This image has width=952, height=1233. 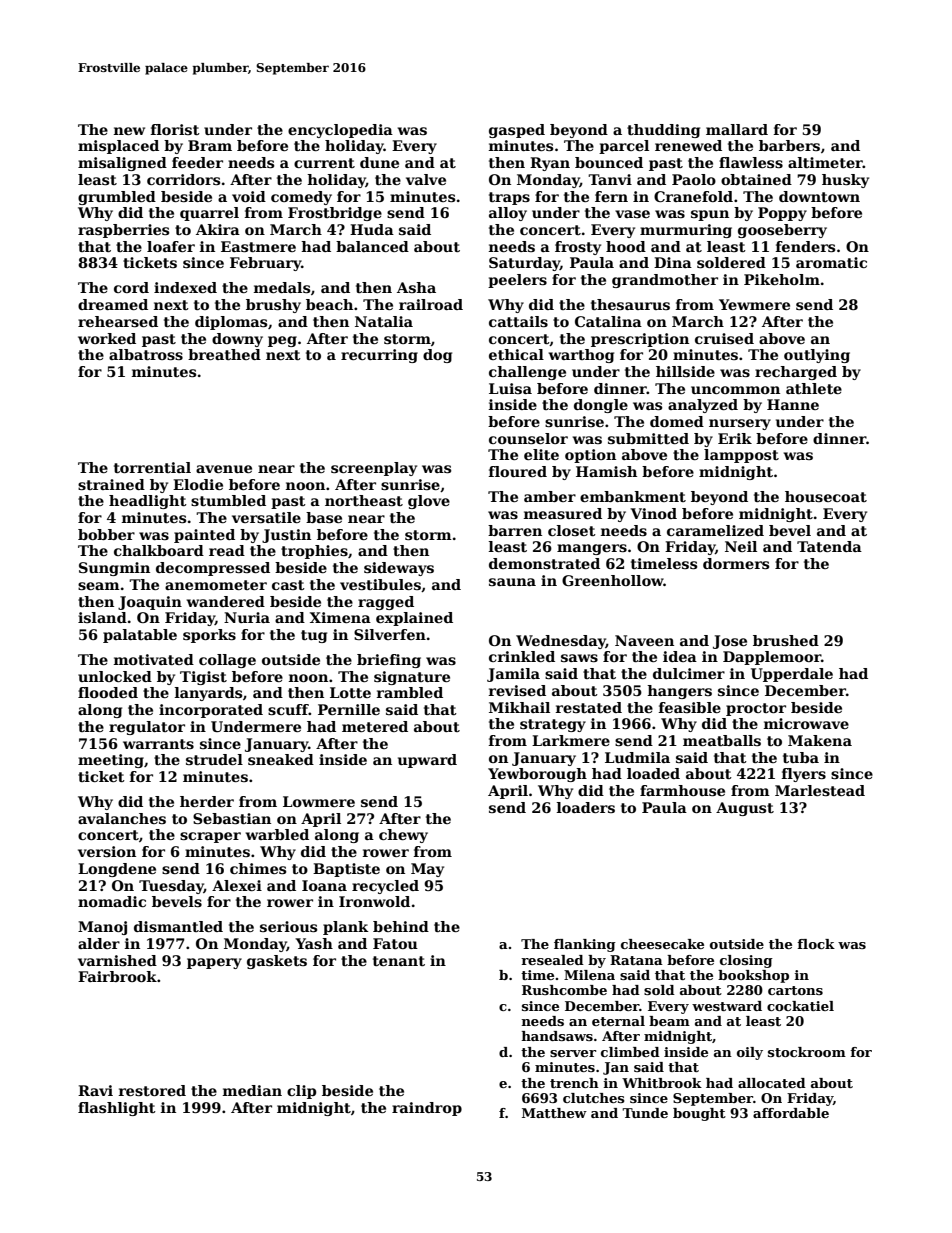 I want to click on median, so click(x=252, y=1090).
